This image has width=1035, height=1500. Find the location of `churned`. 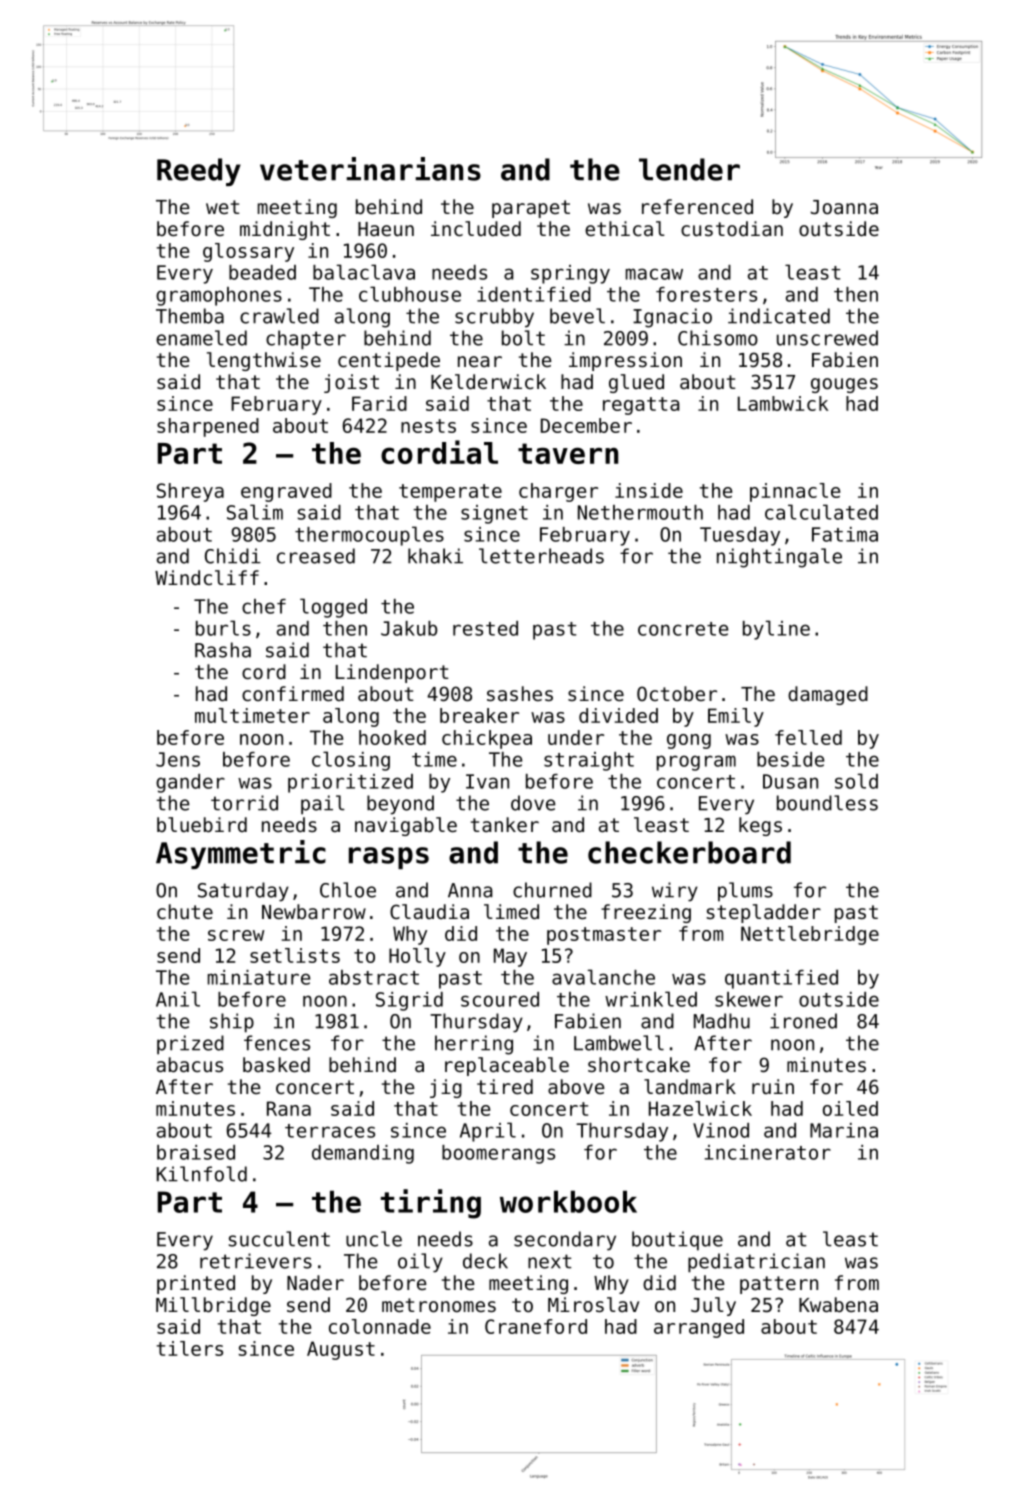

churned is located at coordinates (552, 890).
